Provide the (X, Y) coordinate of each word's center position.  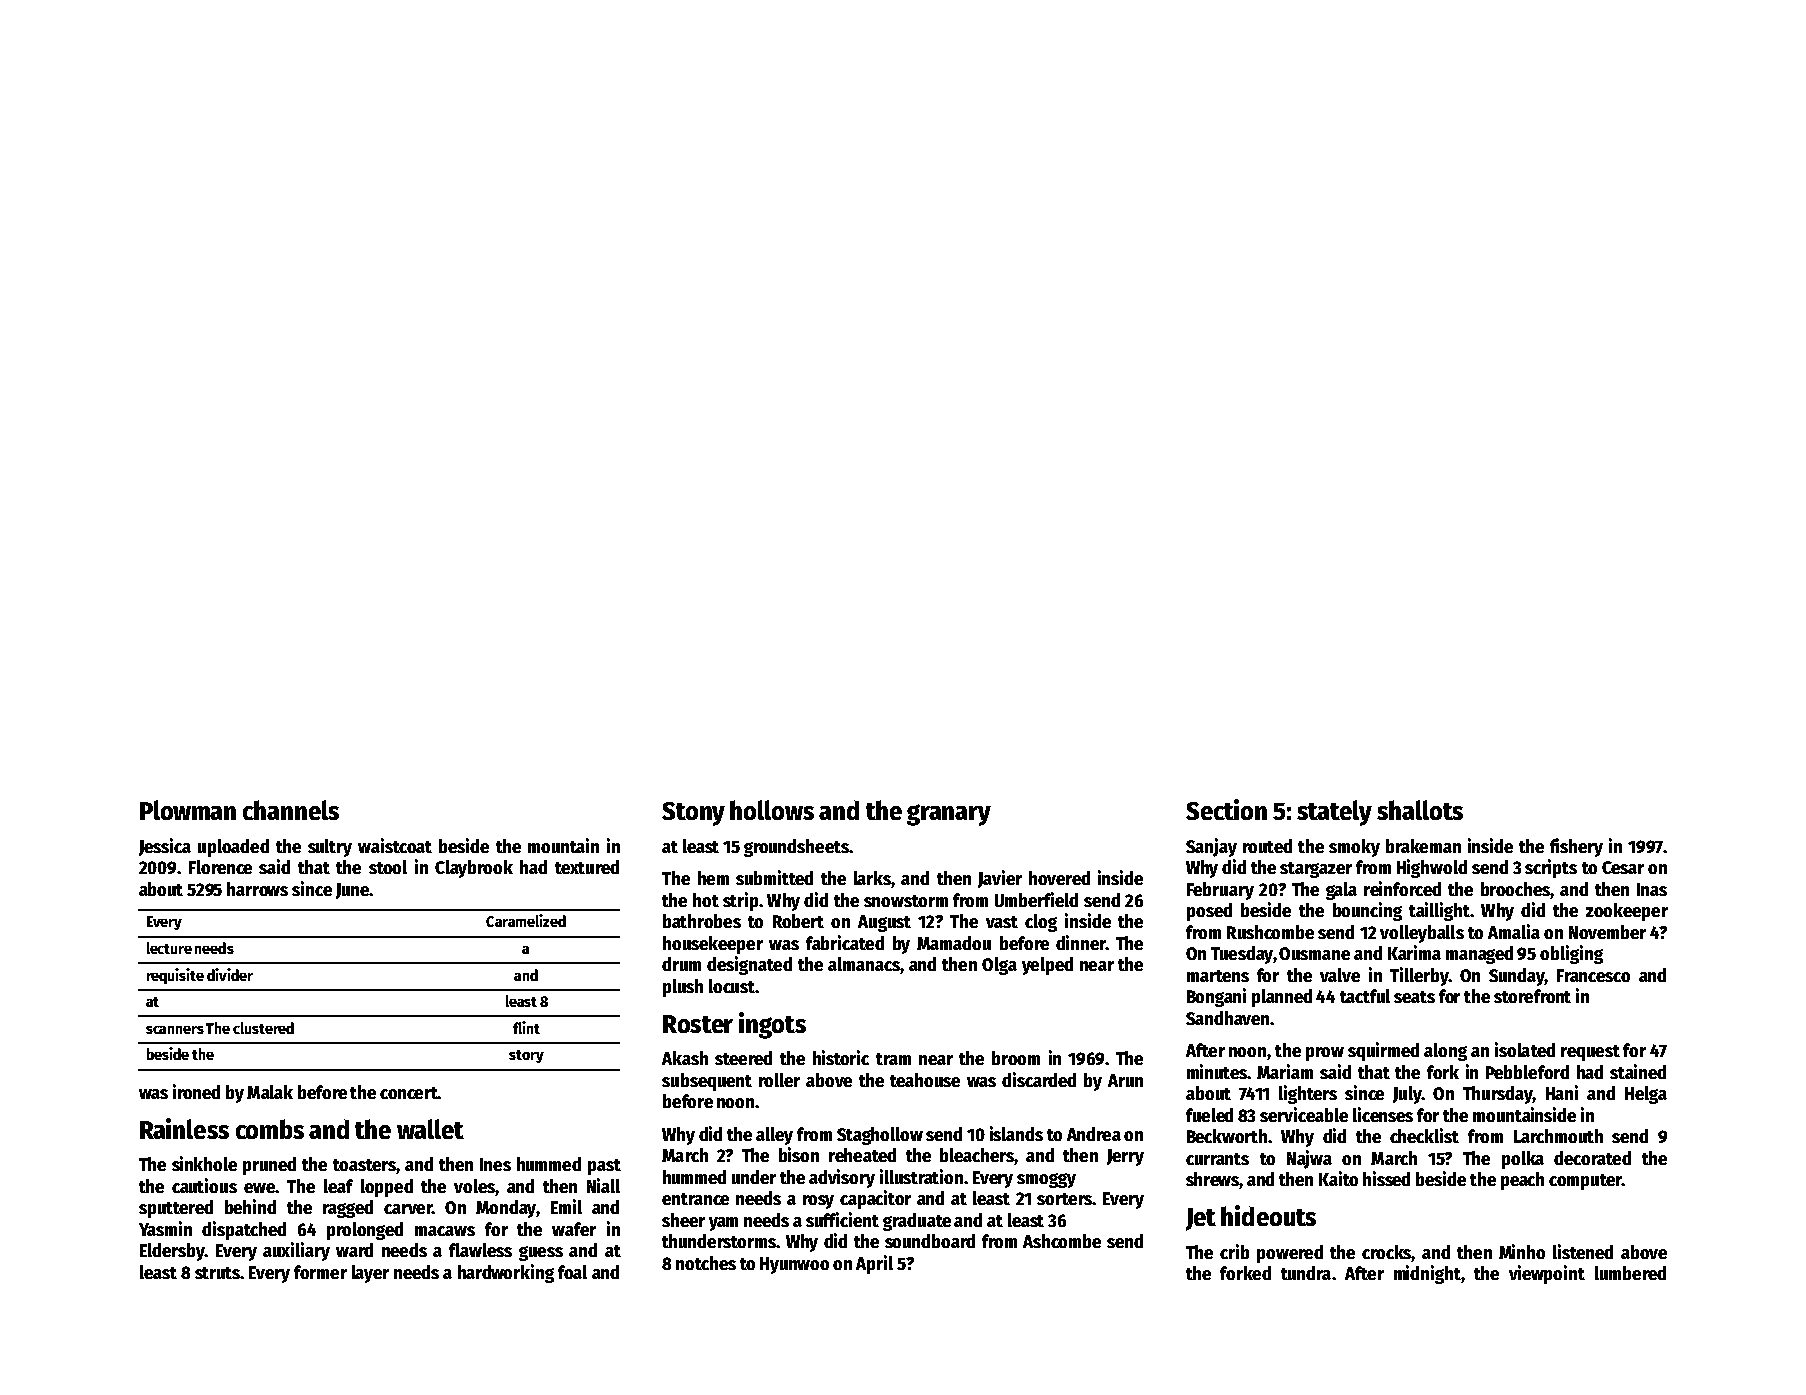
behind (250, 1206)
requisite (175, 976)
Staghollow (880, 1136)
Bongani (1216, 997)
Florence (220, 867)
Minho (1522, 1251)
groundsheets (796, 848)
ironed (196, 1091)
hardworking (506, 1273)
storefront (1532, 996)
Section (1226, 809)
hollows (772, 810)
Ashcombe (1062, 1241)
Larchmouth (1558, 1136)
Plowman (188, 810)
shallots (1420, 810)
